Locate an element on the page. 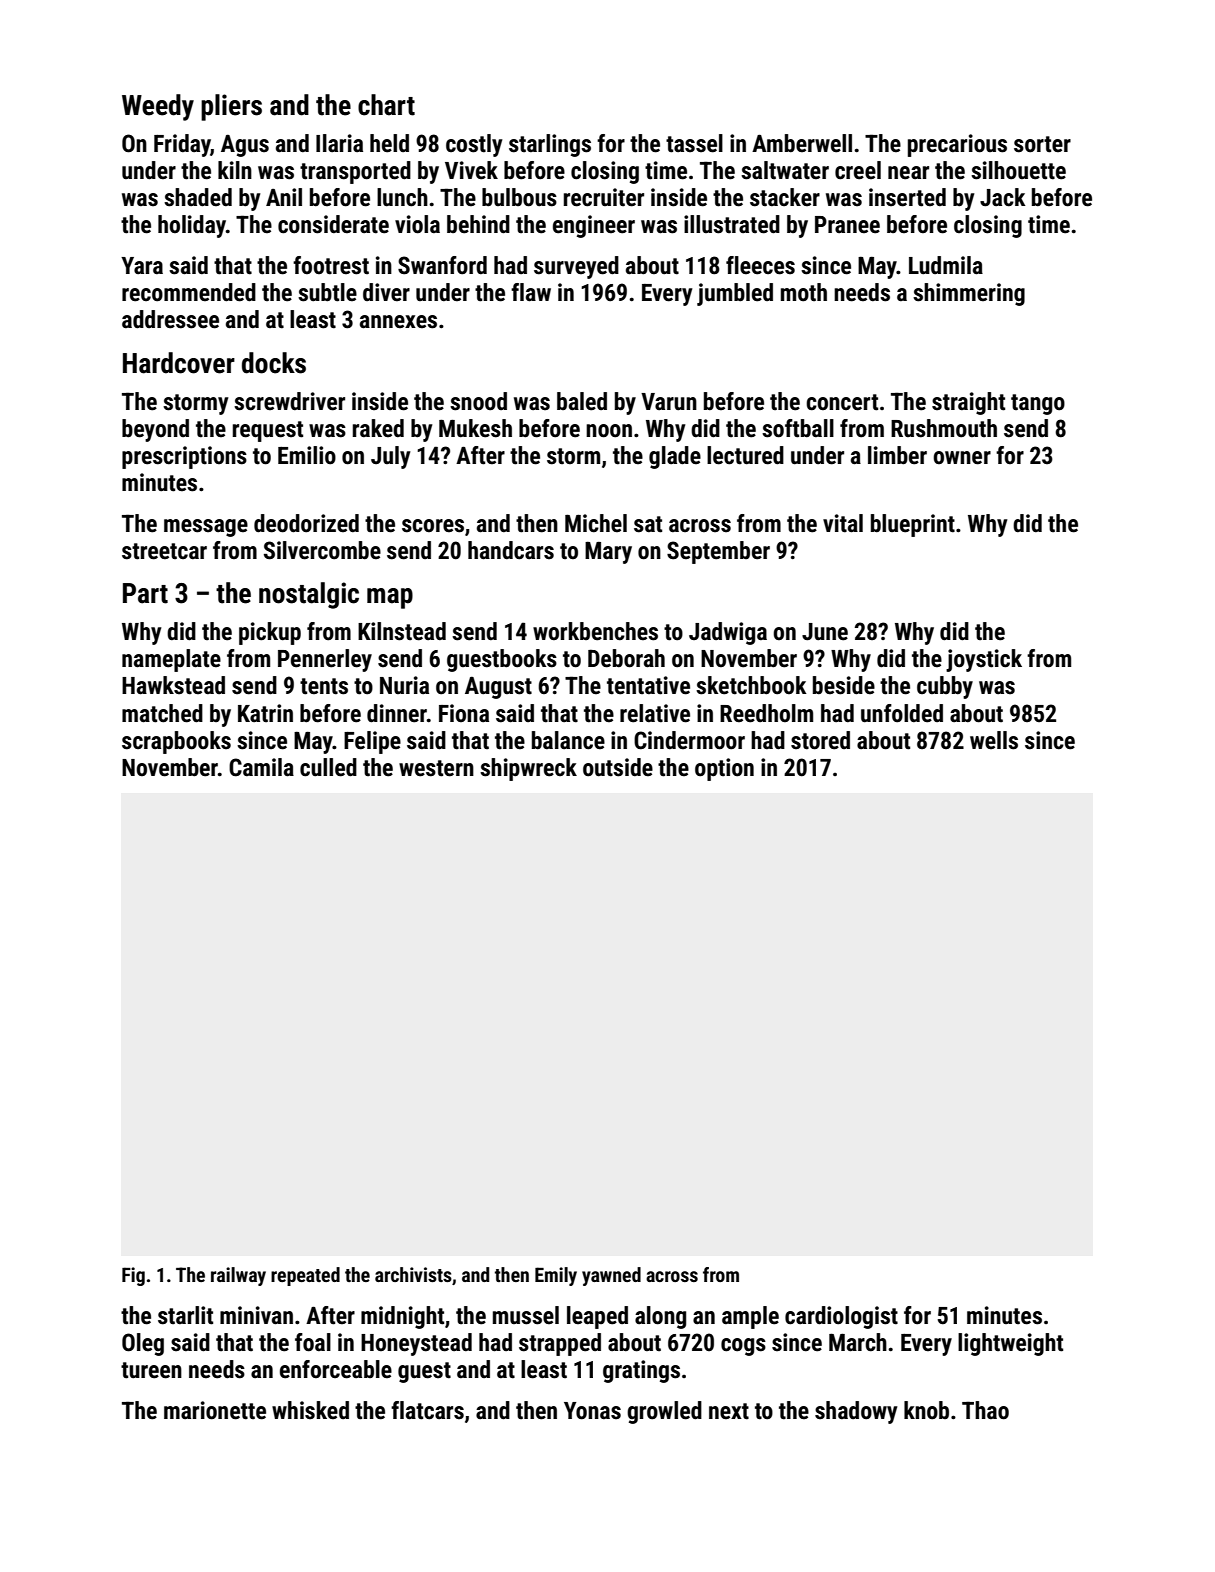 The image size is (1215, 1572). lightweight is located at coordinates (1010, 1344).
